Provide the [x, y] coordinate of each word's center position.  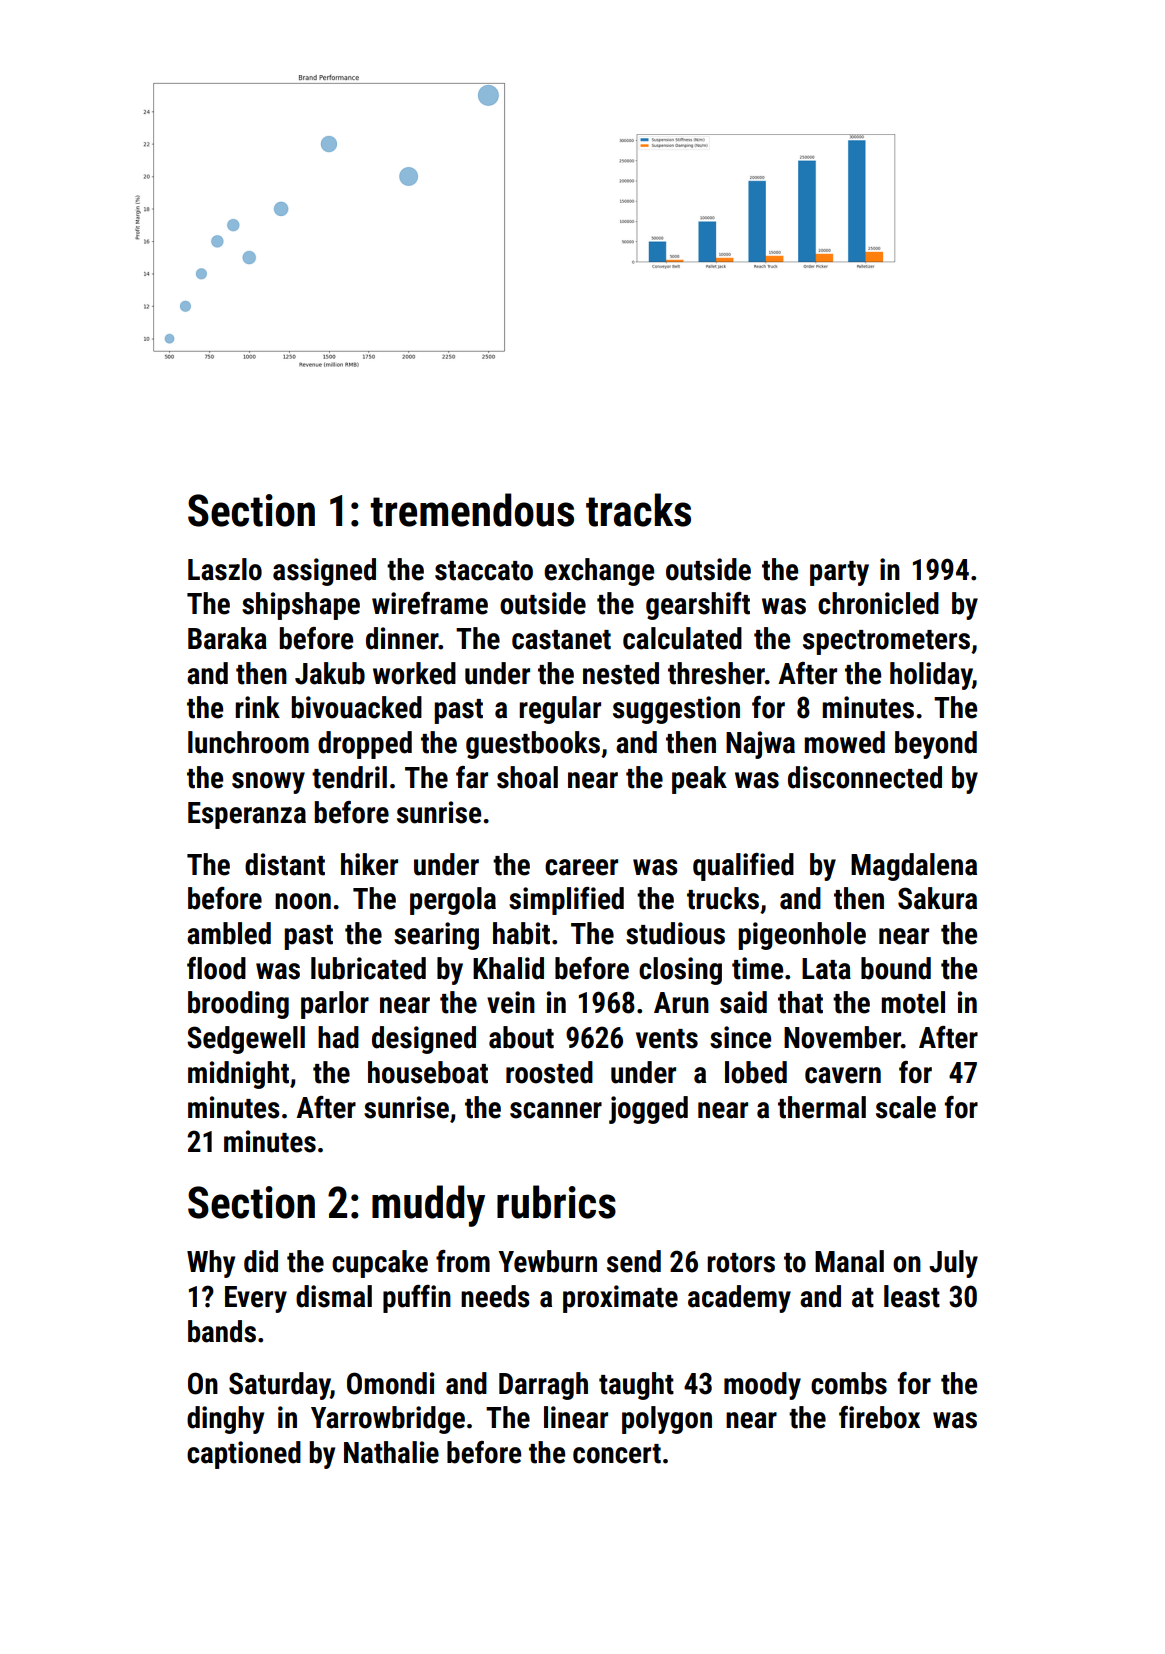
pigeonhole [802, 936]
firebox [879, 1417]
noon [303, 901]
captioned [244, 1455]
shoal [527, 777]
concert [617, 1454]
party [839, 573]
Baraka [227, 638]
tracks [638, 510]
